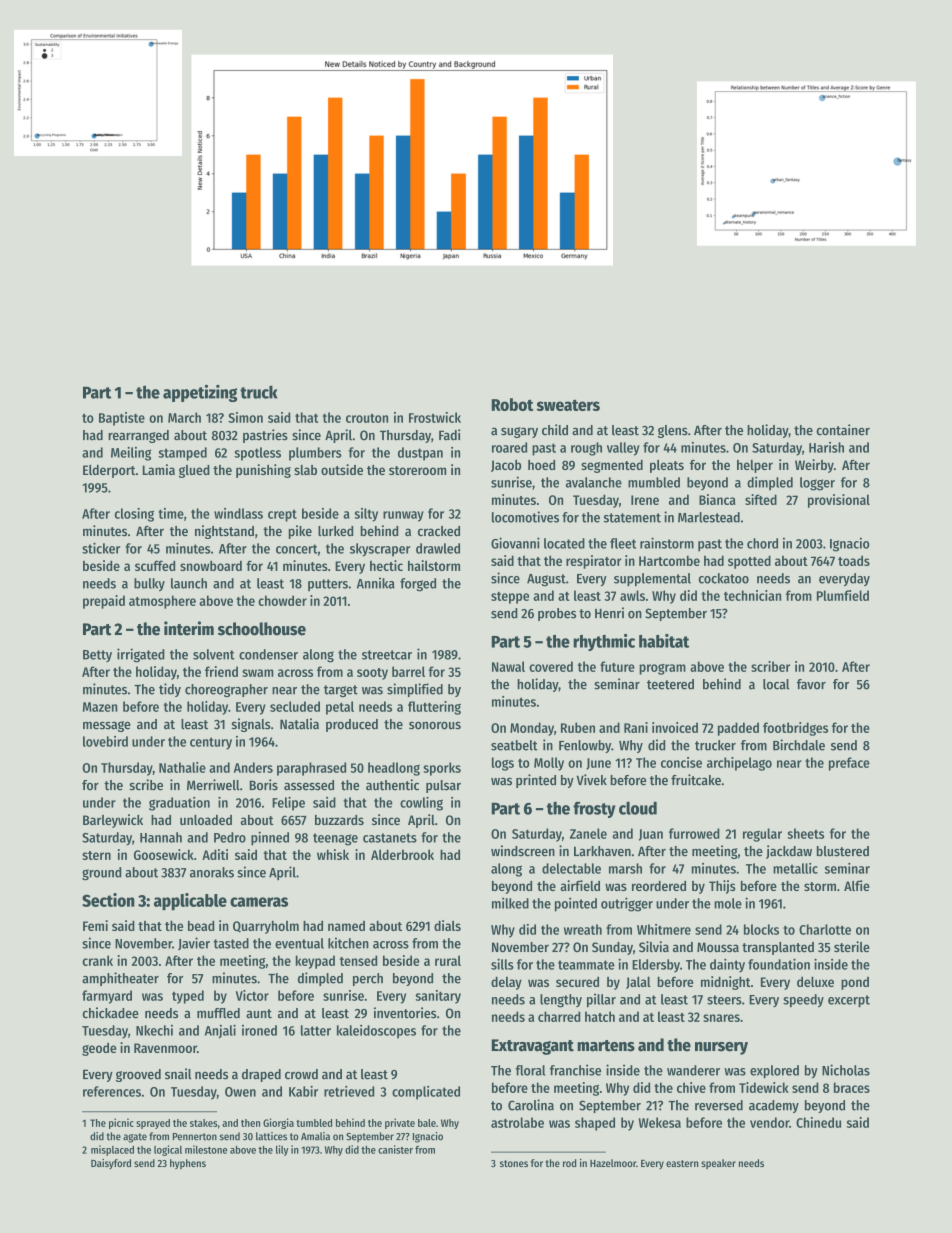 Image resolution: width=952 pixels, height=1233 pixels. Describe the element at coordinates (843, 430) in the document. I see `container` at that location.
